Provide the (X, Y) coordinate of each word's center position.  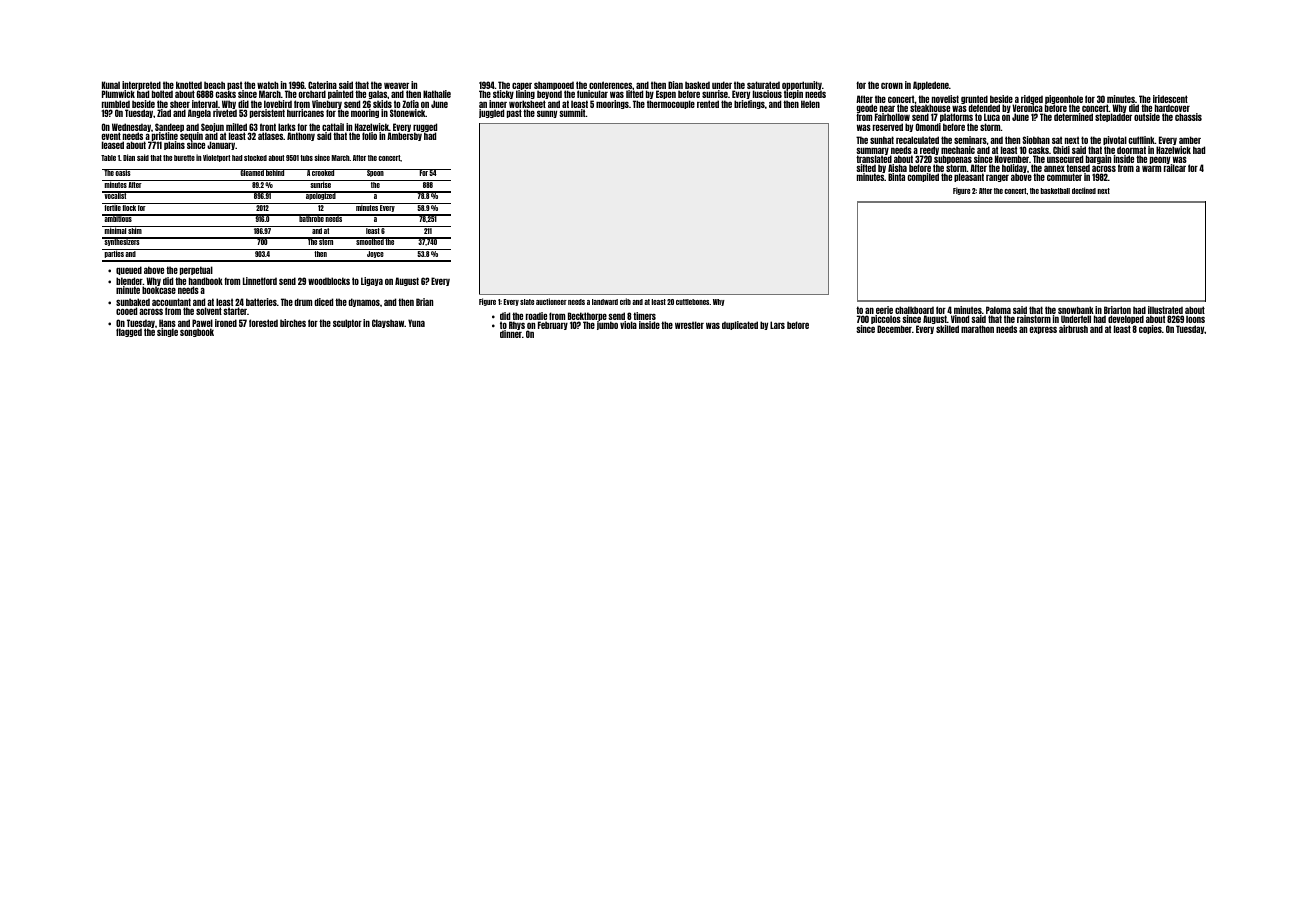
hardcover (1172, 109)
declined (1084, 190)
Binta (896, 177)
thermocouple (671, 104)
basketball (1055, 191)
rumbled (116, 104)
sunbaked (133, 302)
